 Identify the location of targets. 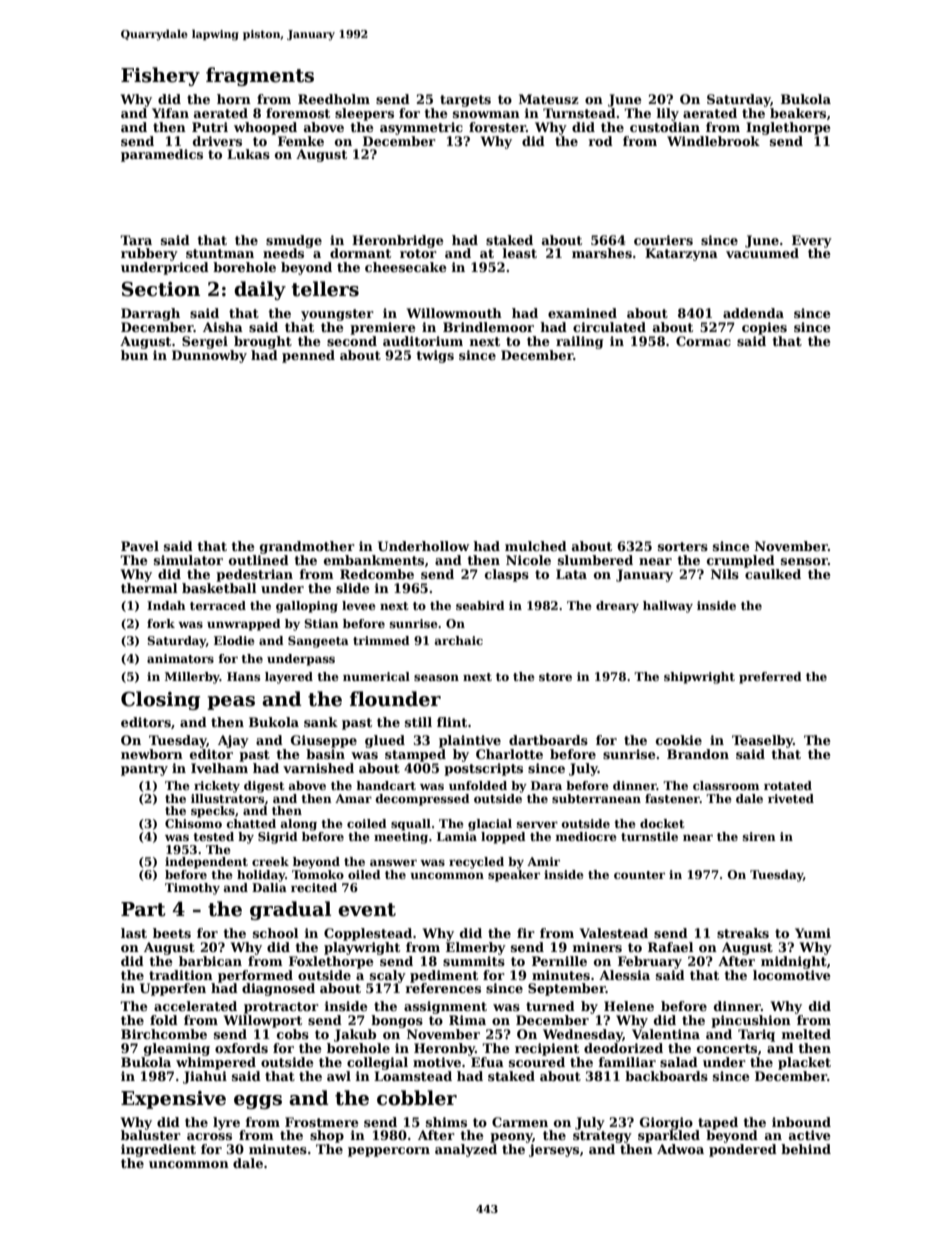
(465, 101).
